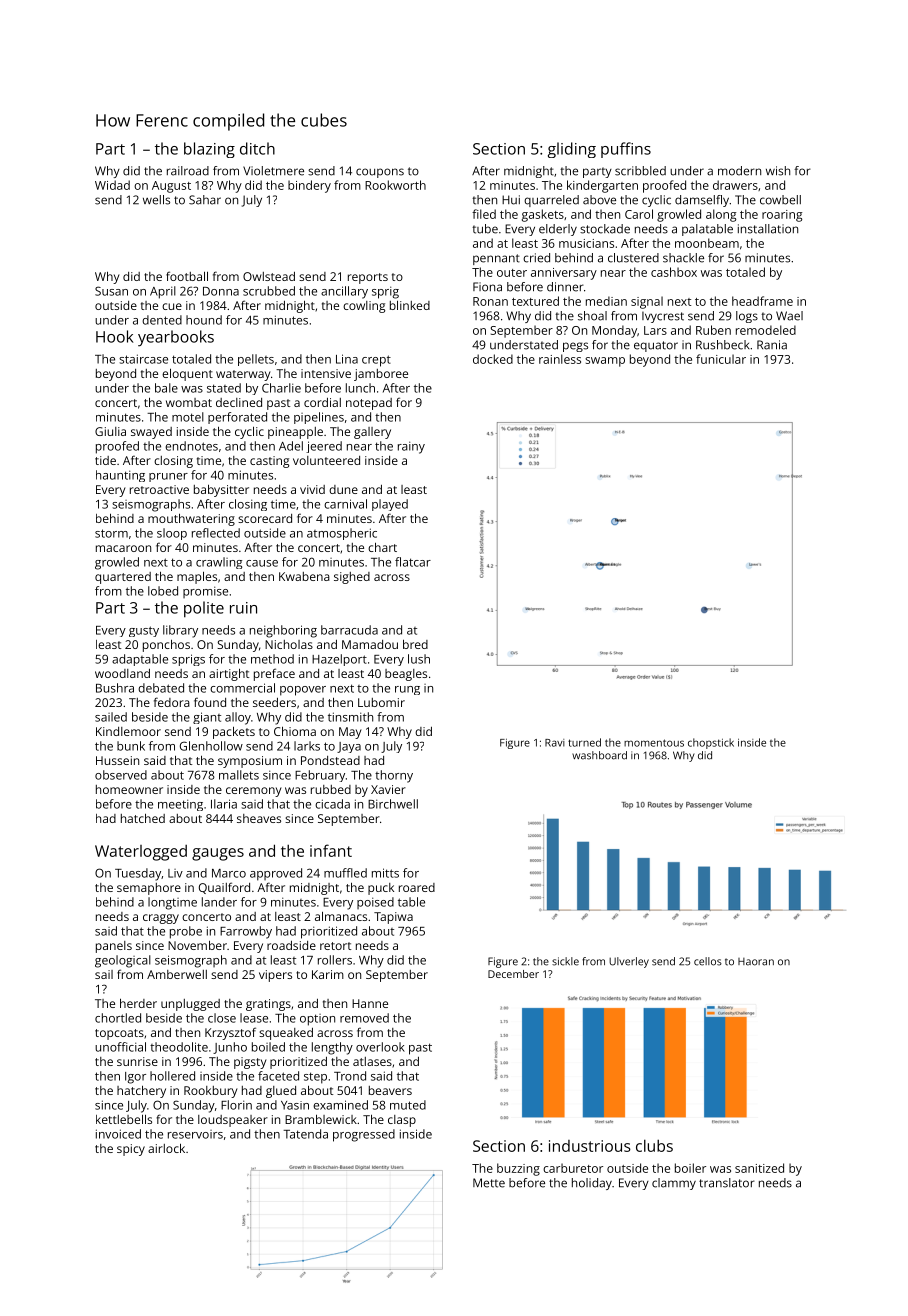 The width and height of the image is (908, 1316). I want to click on Widad, so click(112, 185).
